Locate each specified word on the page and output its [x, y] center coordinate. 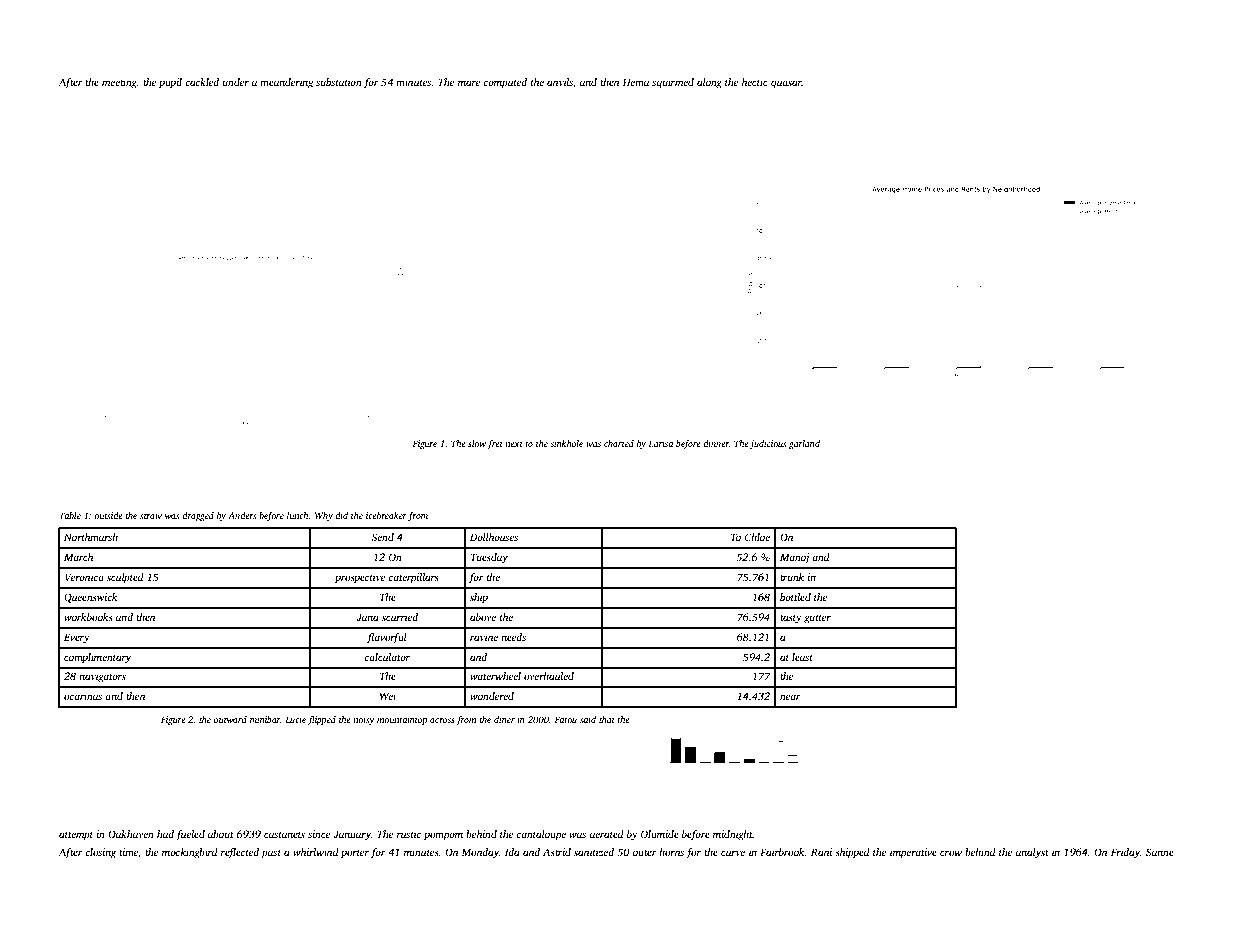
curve [733, 853]
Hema [635, 82]
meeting [119, 83]
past [271, 854]
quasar [786, 84]
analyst [1032, 853]
